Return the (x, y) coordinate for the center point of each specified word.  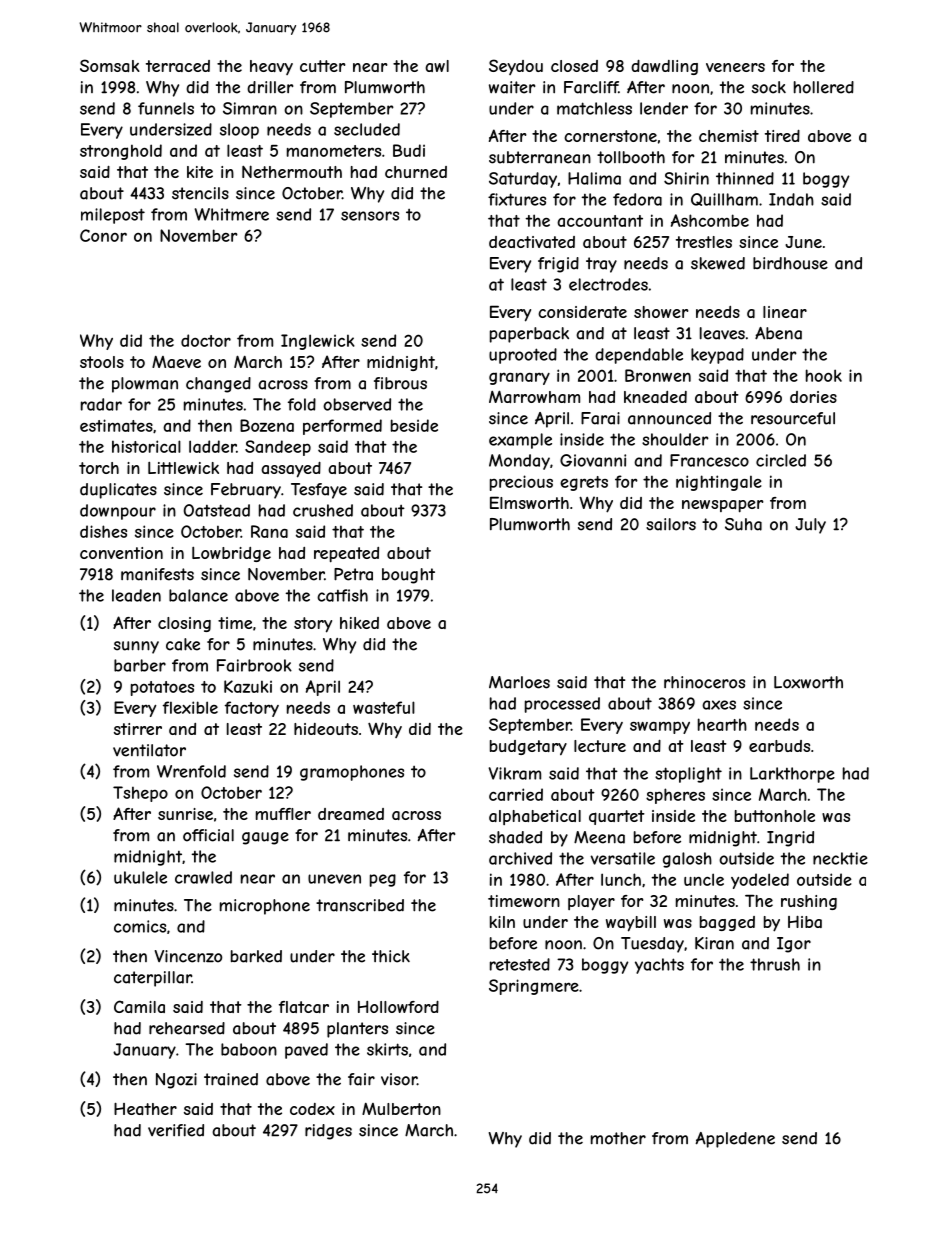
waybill (631, 924)
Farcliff (591, 87)
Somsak (110, 65)
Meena (599, 837)
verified (176, 1130)
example (520, 441)
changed (218, 385)
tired (782, 136)
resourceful (793, 418)
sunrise (185, 814)
